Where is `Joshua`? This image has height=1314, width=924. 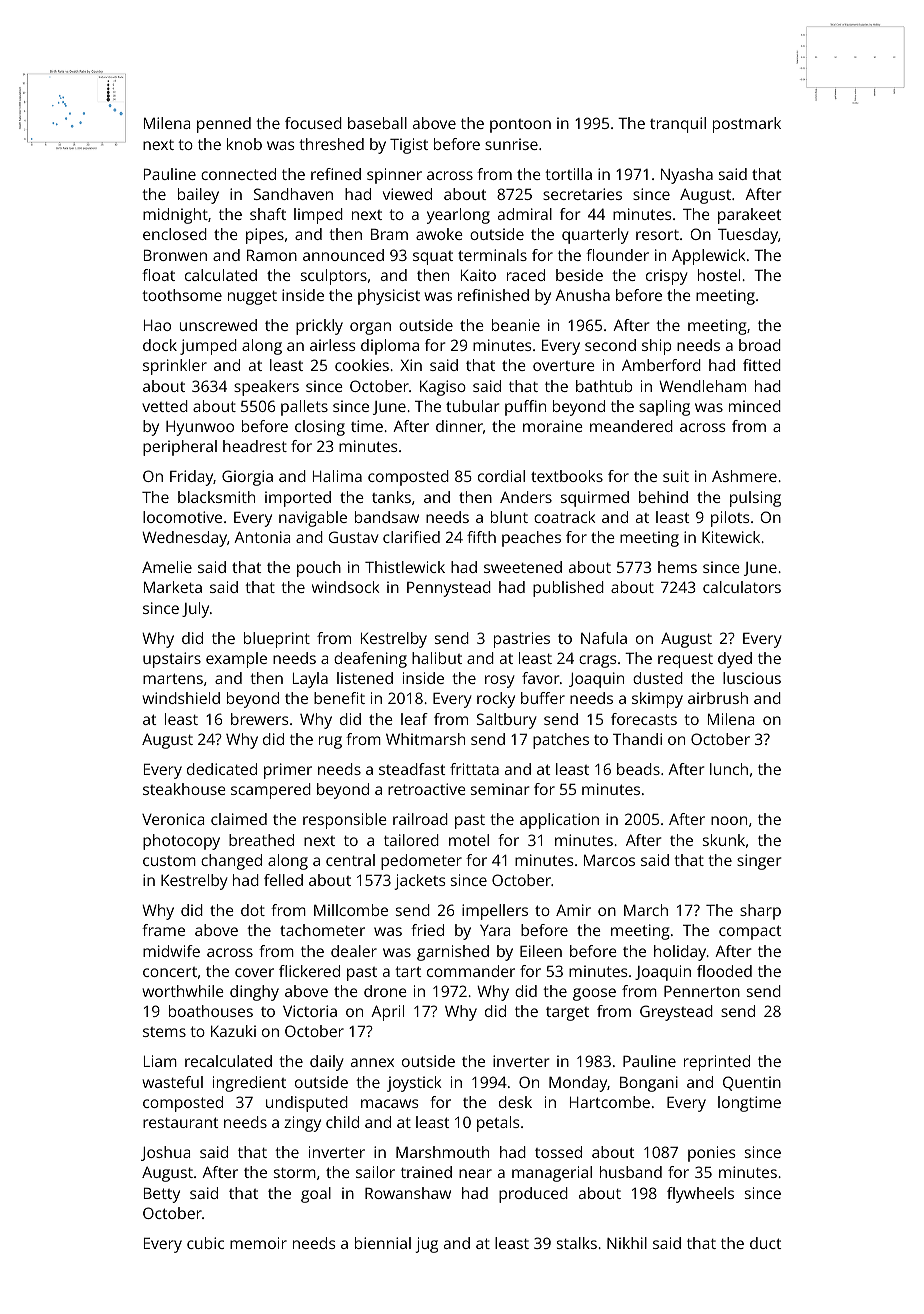
Joshua is located at coordinates (165, 1153).
